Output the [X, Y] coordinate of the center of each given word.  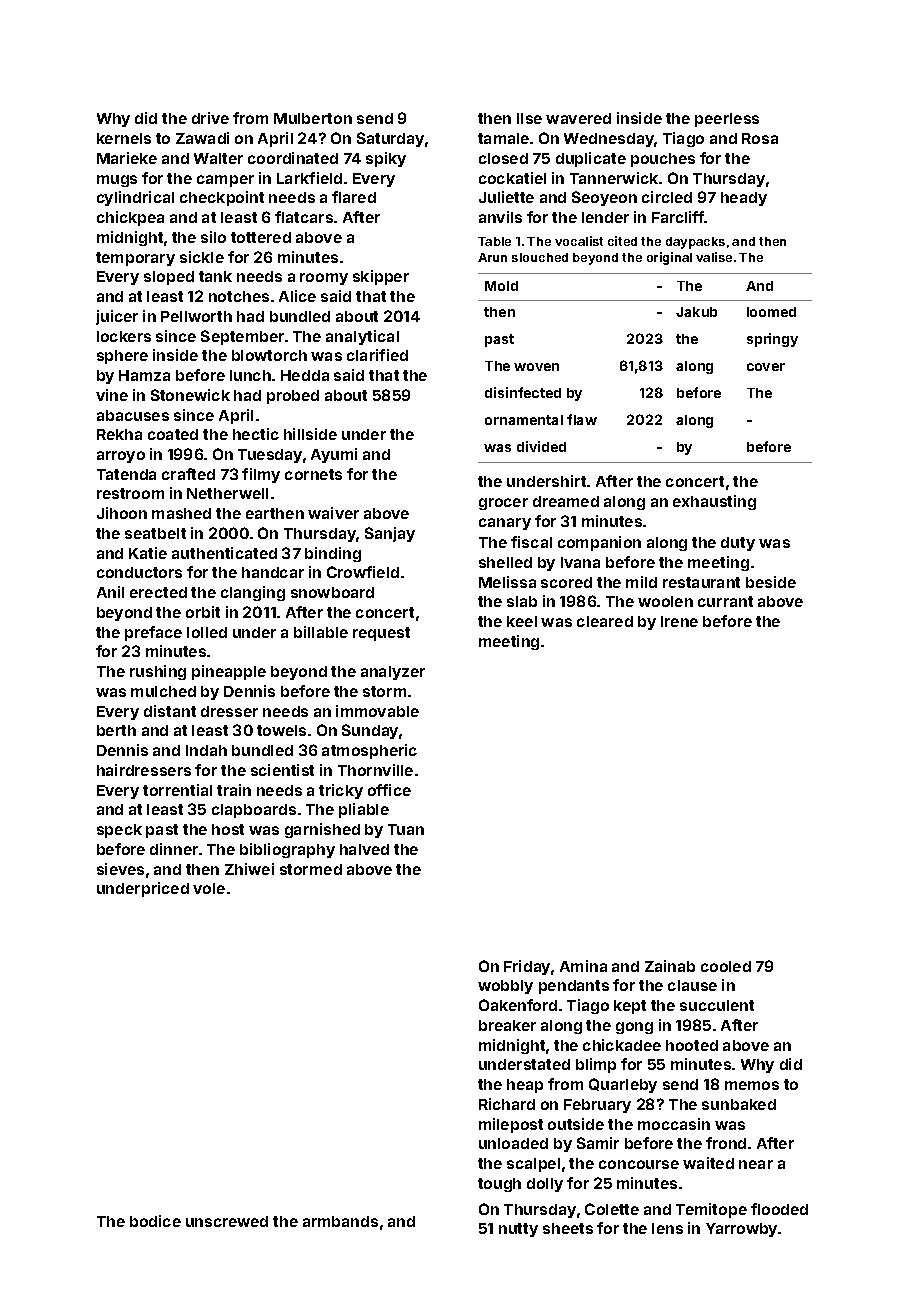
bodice [155, 1221]
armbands [340, 1221]
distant [170, 711]
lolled [207, 632]
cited [622, 241]
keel [522, 621]
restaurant [701, 582]
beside [771, 582]
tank [215, 276]
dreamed [566, 501]
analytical [362, 337]
